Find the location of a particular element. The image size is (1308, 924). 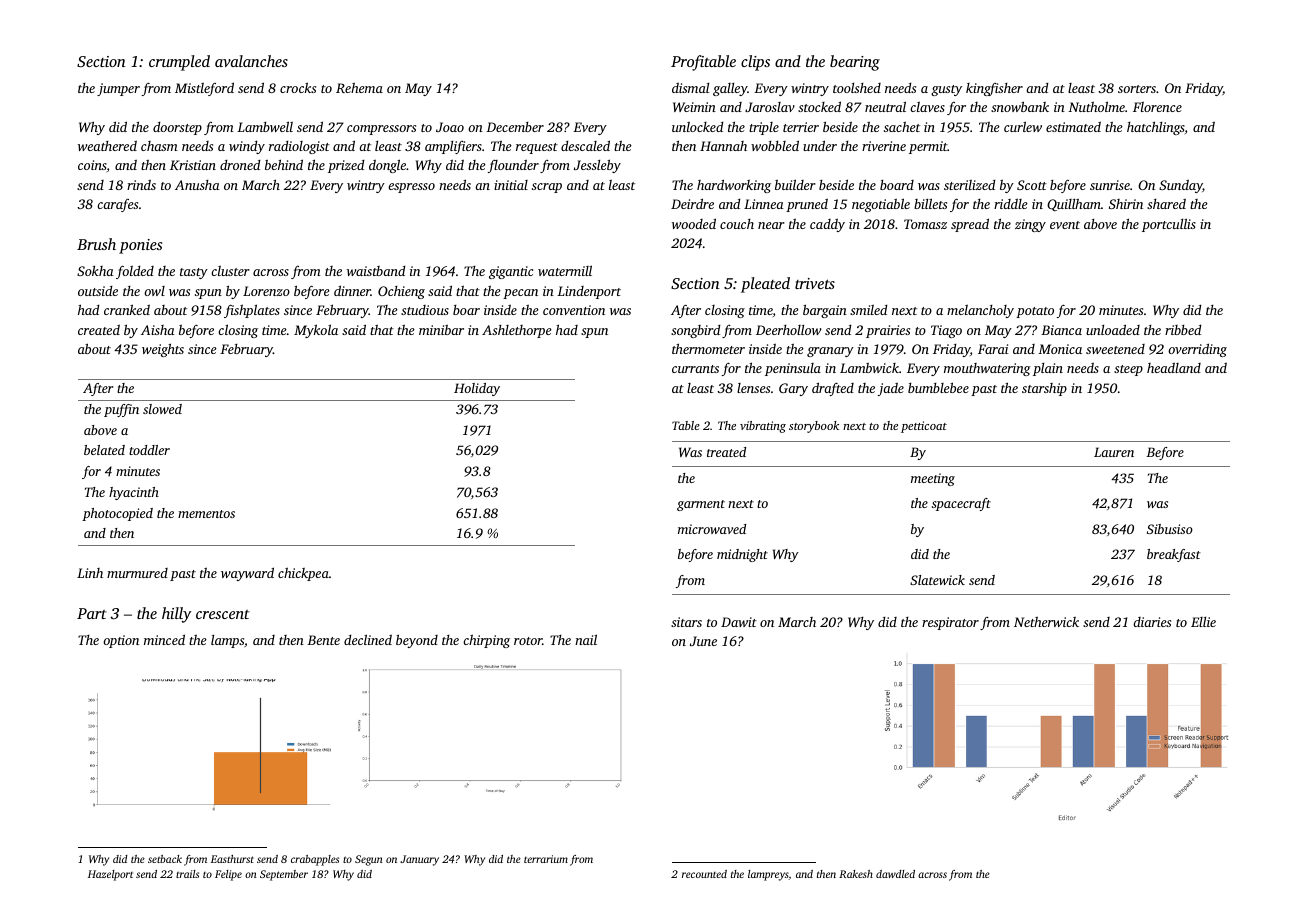

petticoat is located at coordinates (924, 427).
